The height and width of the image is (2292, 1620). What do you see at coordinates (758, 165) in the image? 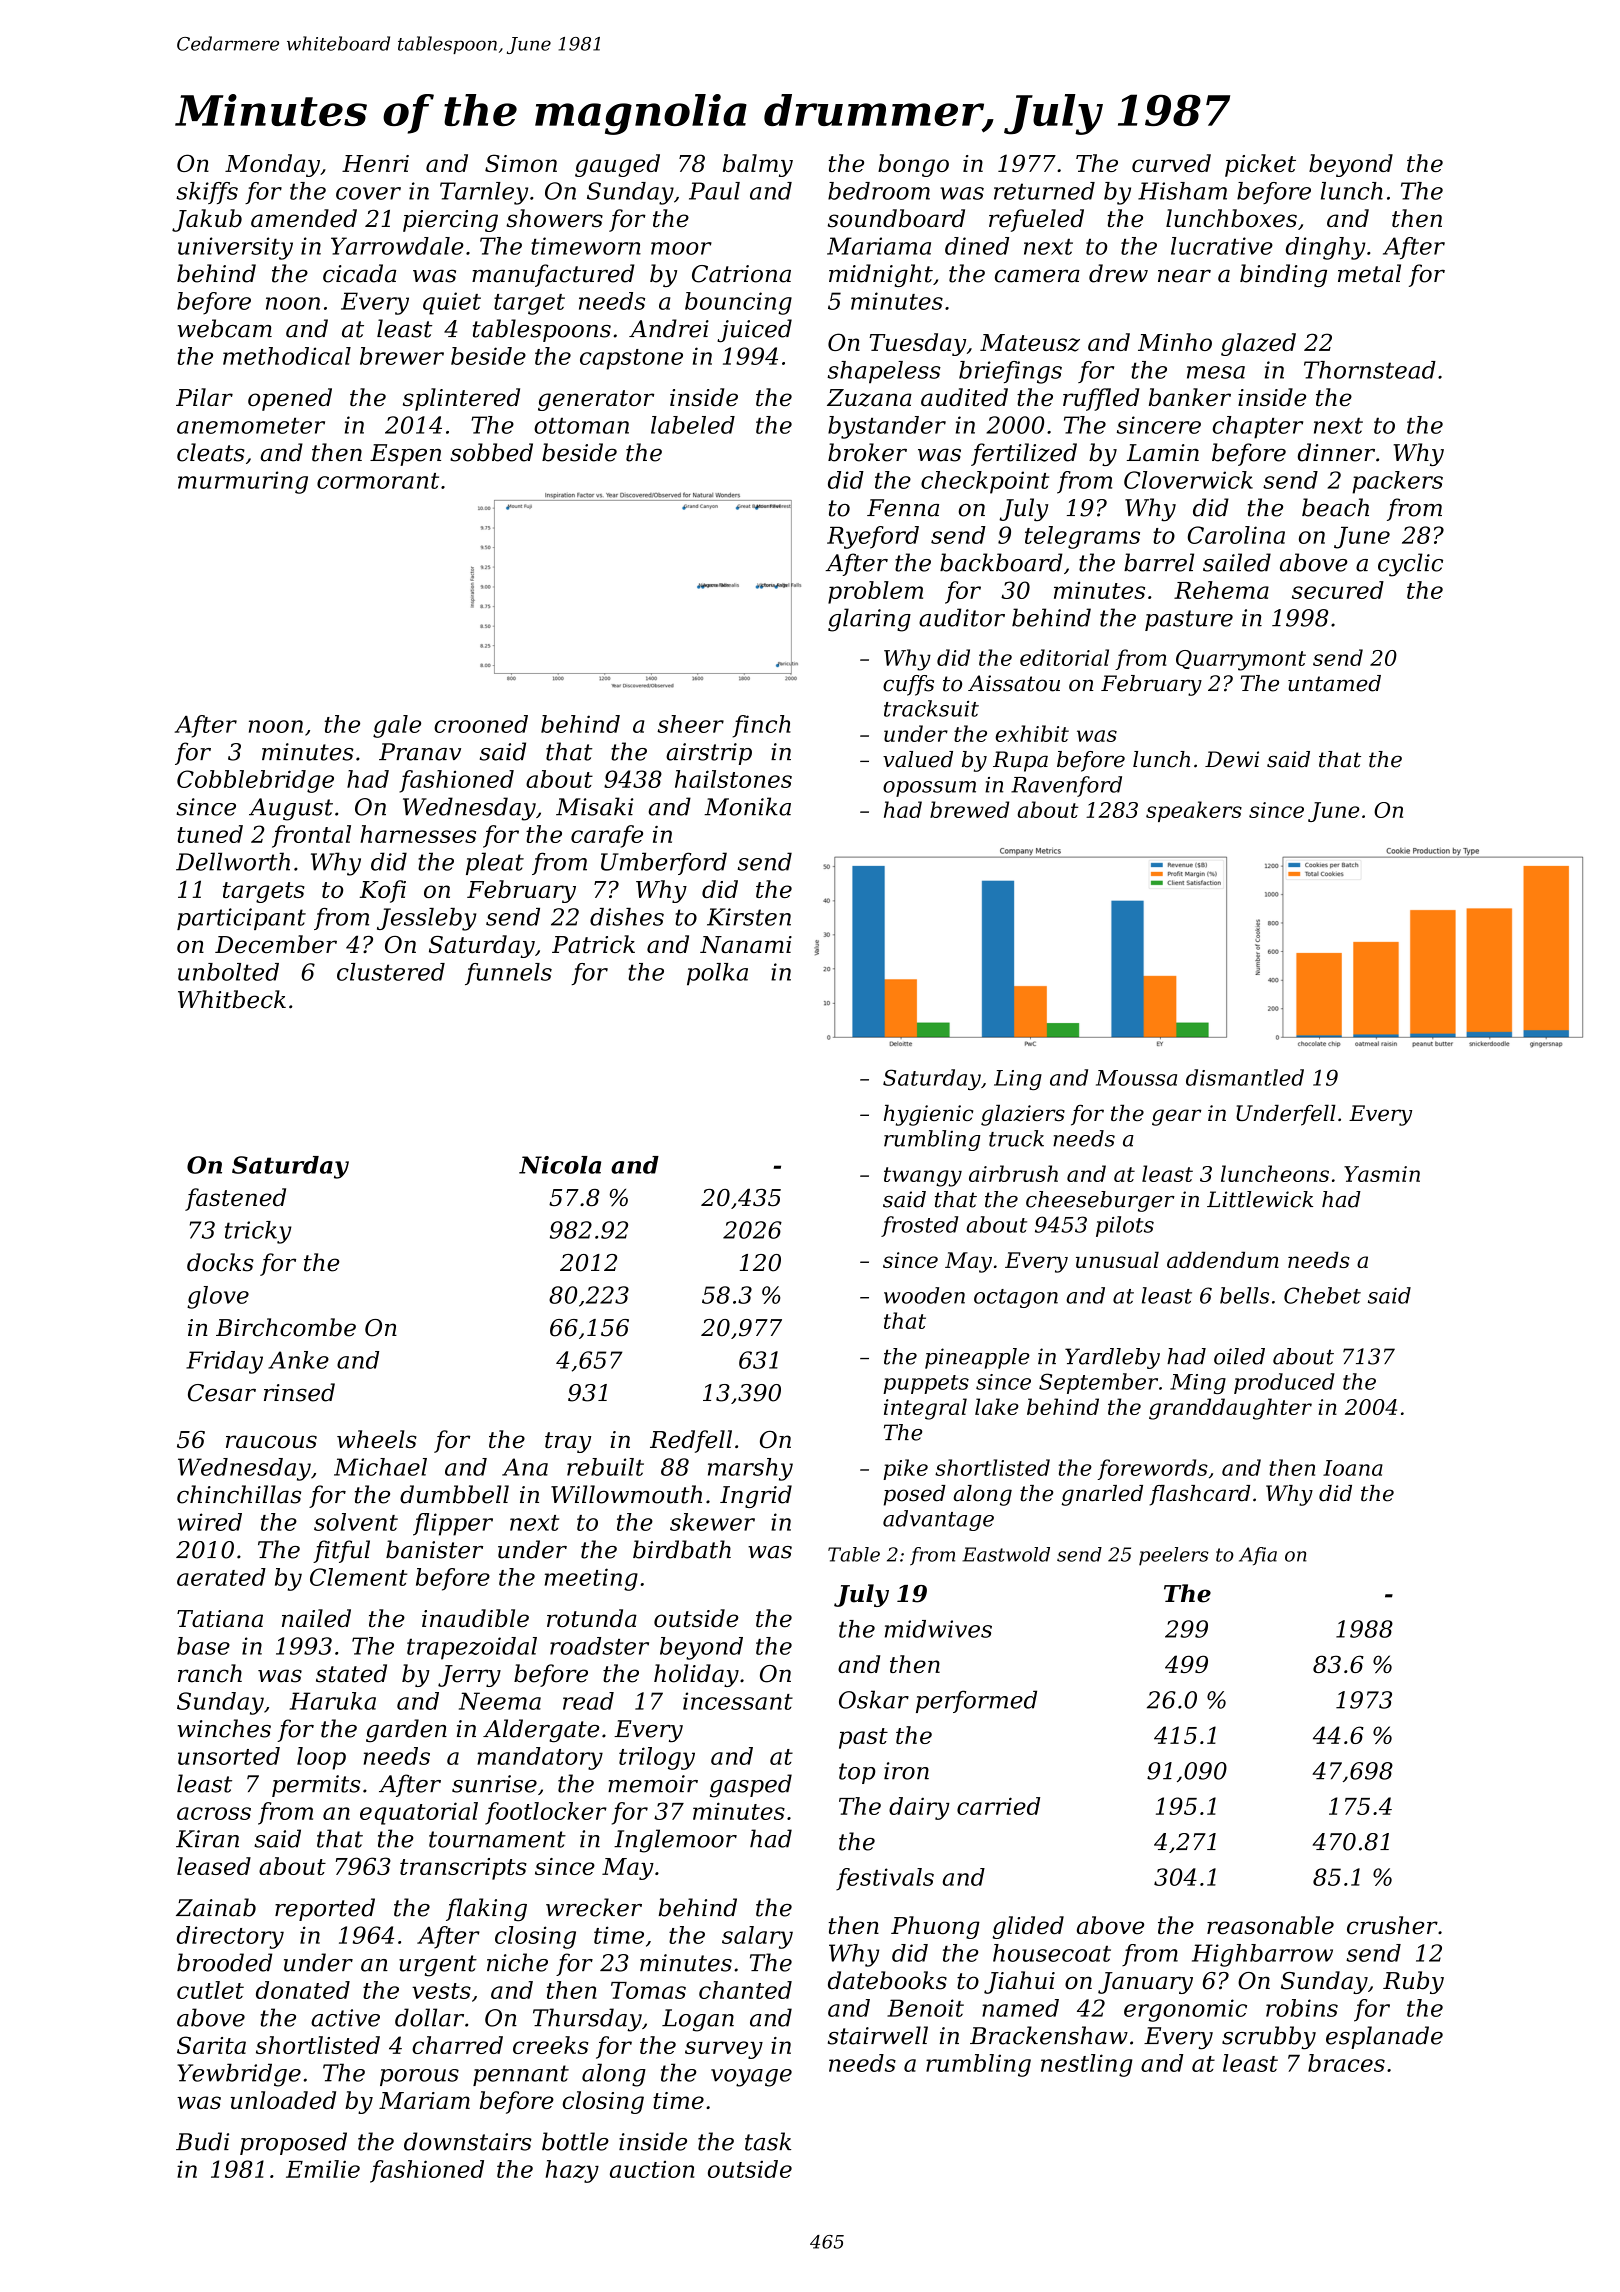
I see `balmy` at bounding box center [758, 165].
